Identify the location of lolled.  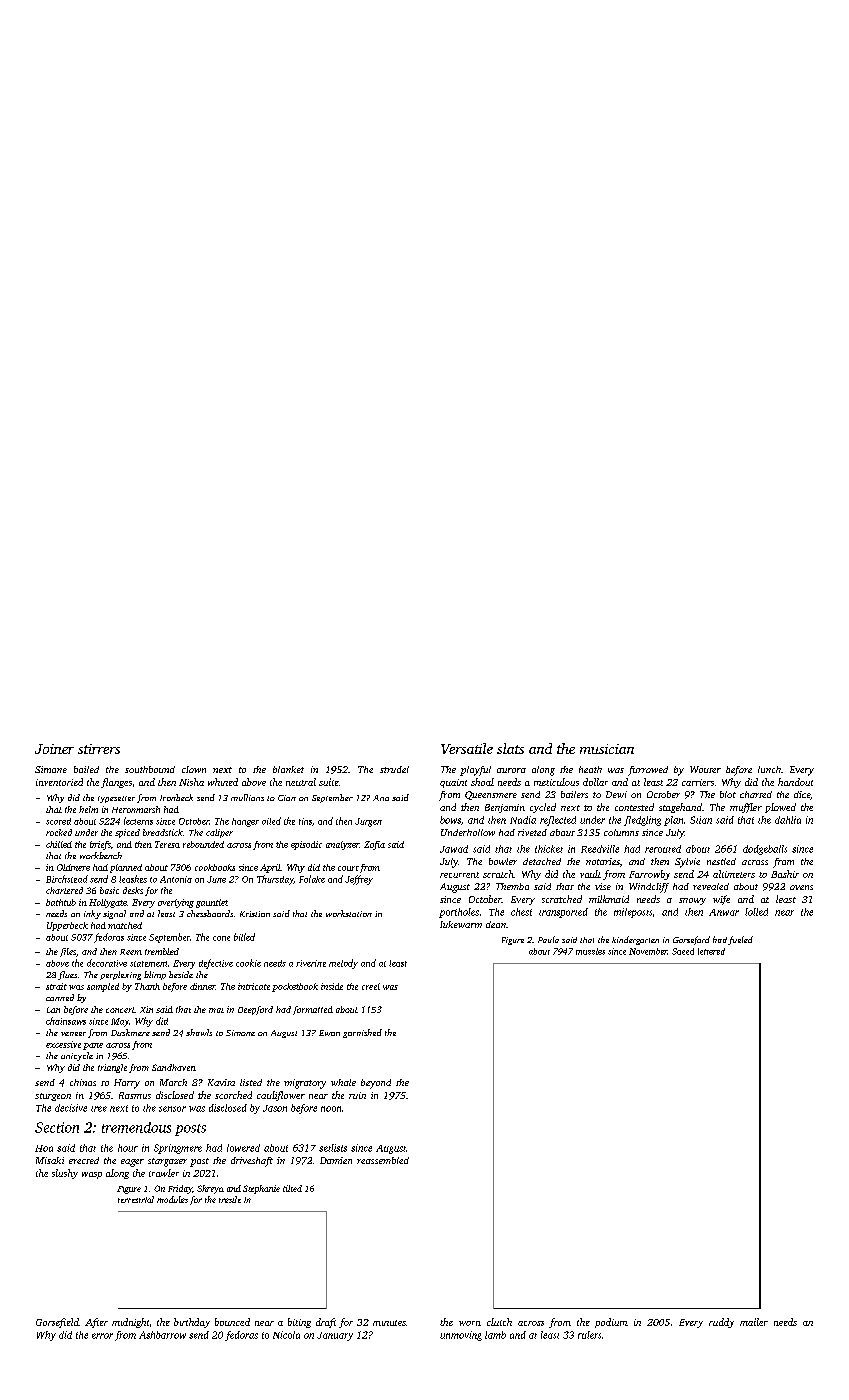
(756, 912).
